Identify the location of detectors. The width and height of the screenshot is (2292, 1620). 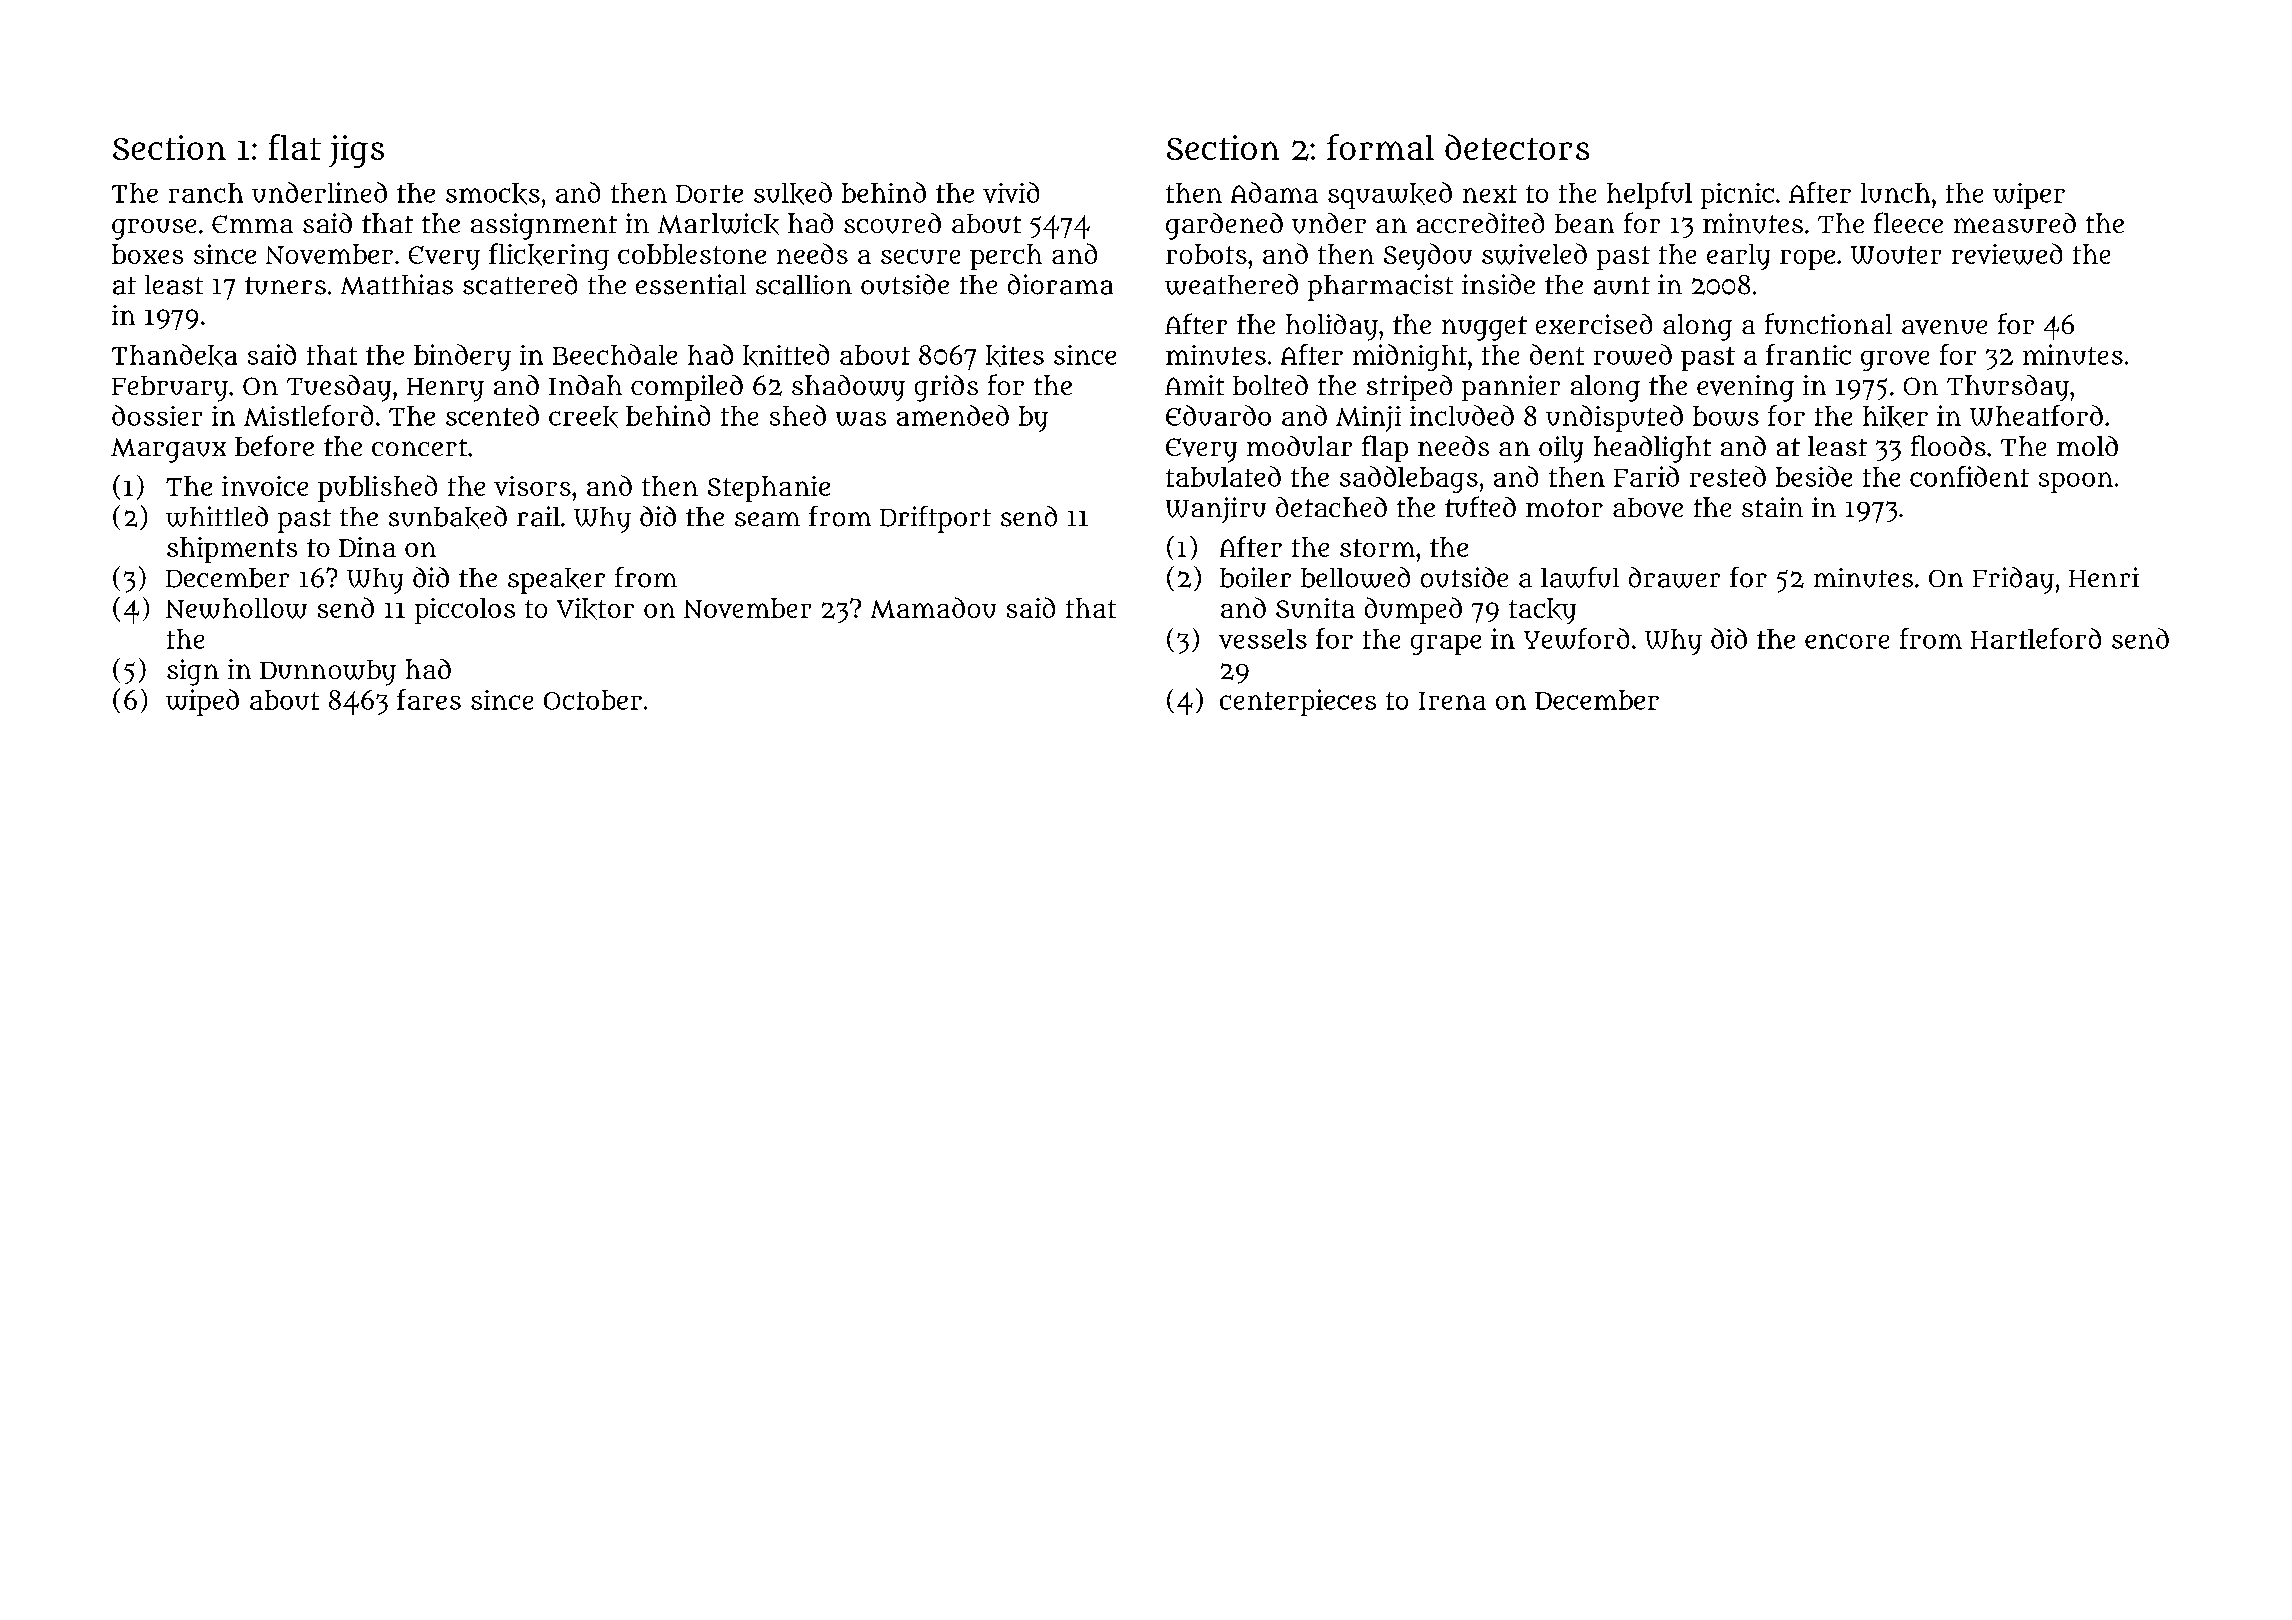
(1517, 147).
